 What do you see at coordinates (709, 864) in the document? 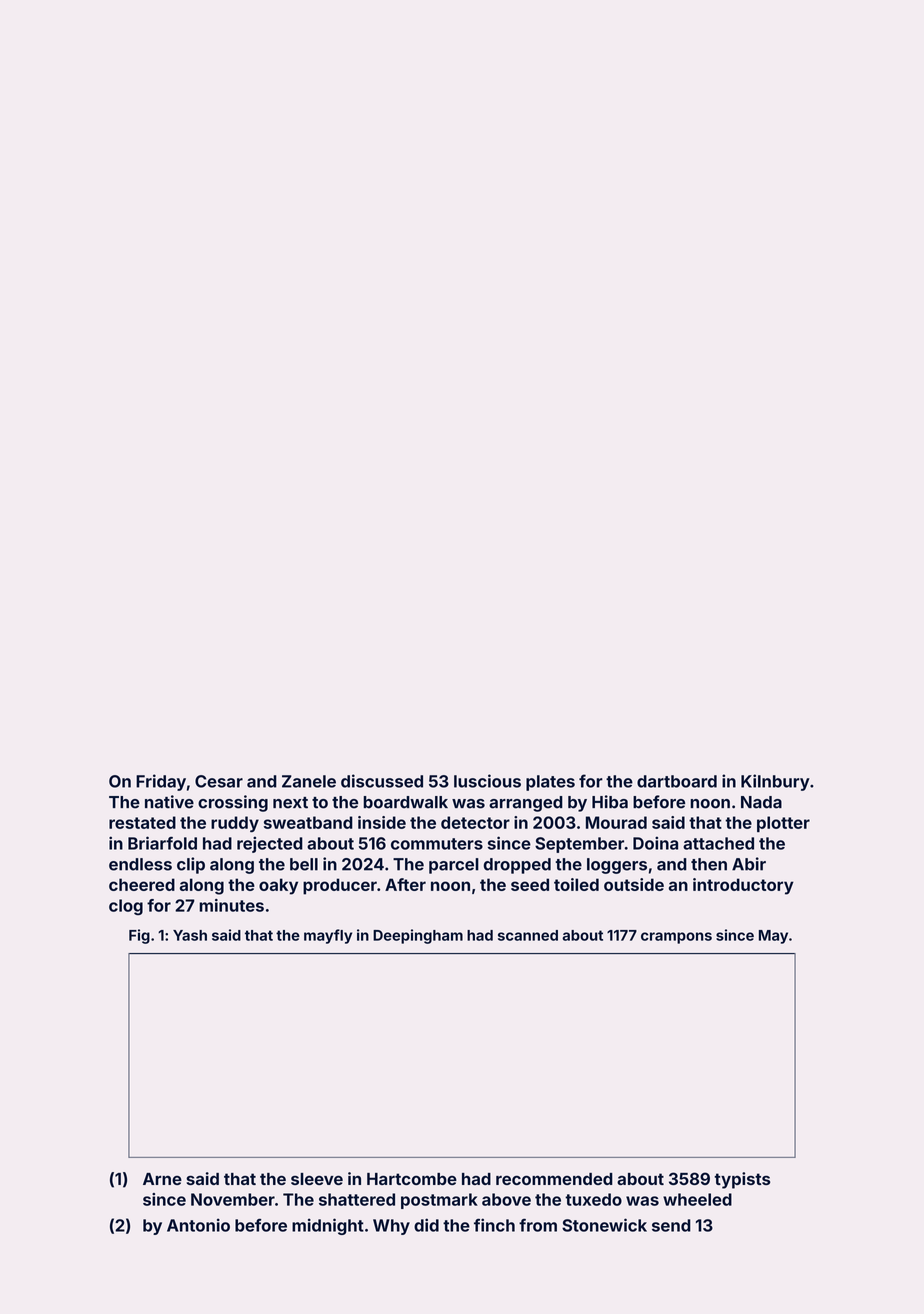
I see `then` at bounding box center [709, 864].
